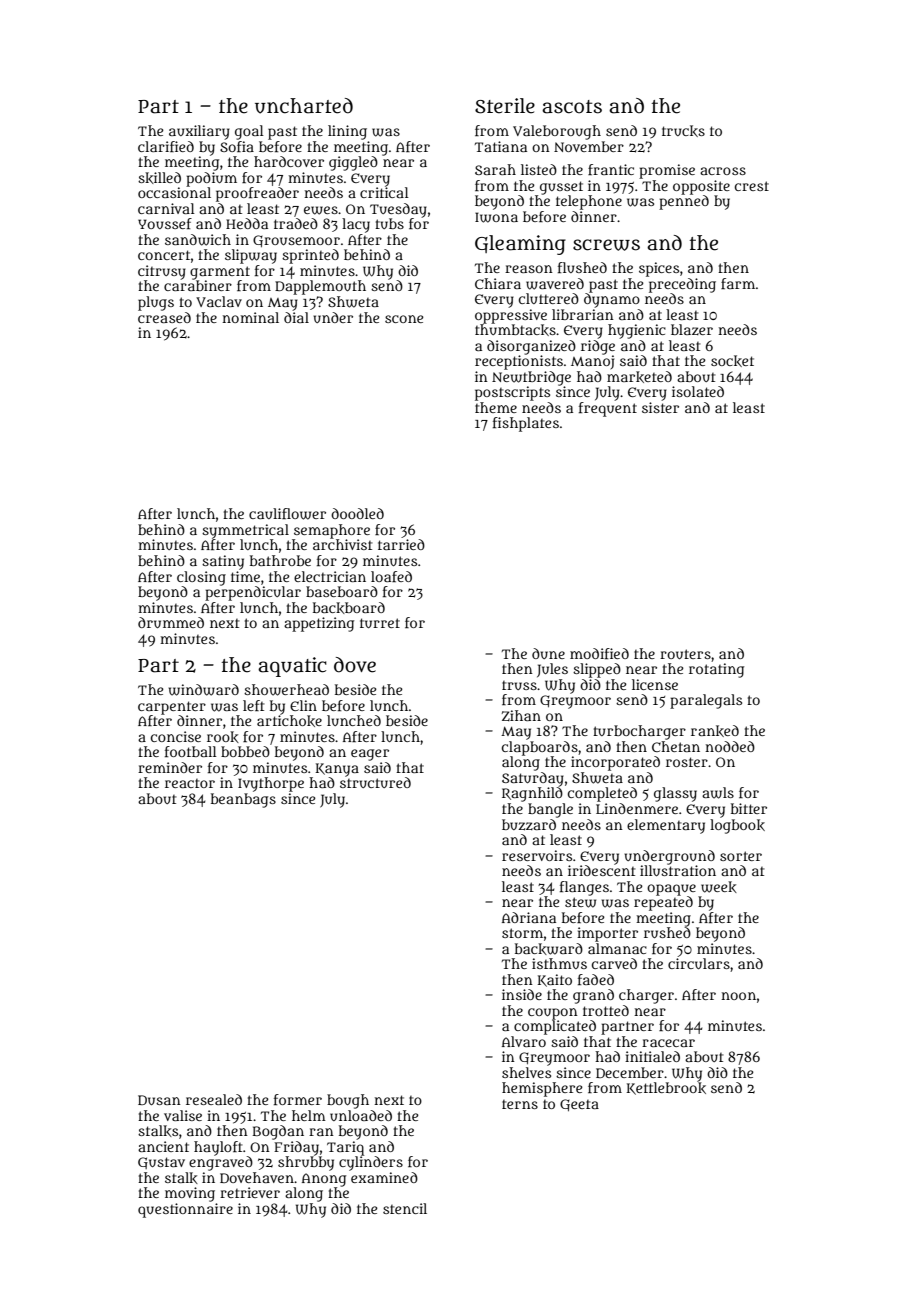 The height and width of the document is (1316, 908). I want to click on artichoke, so click(289, 721).
